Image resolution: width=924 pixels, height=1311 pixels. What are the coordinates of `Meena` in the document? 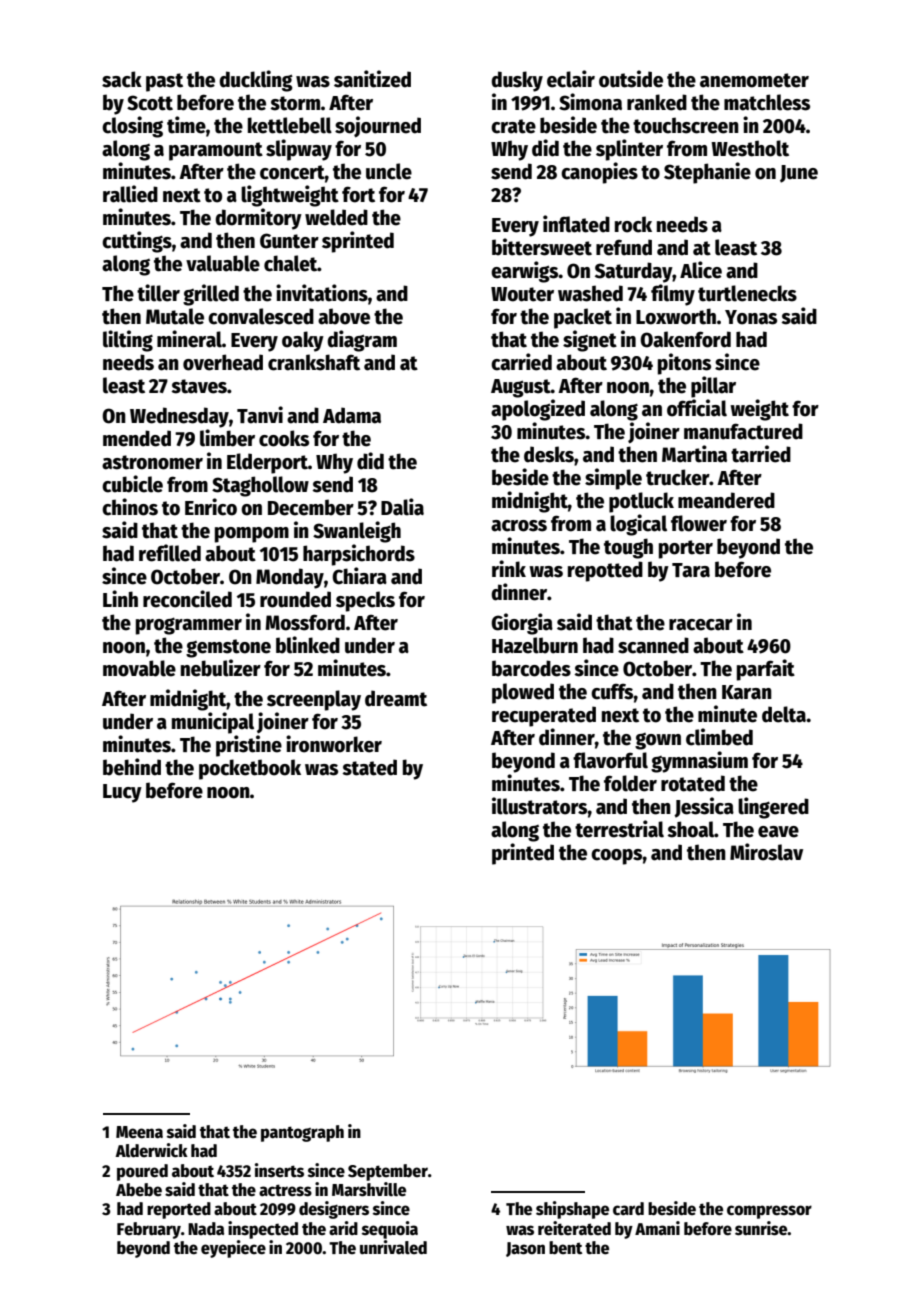 It's located at (139, 1132).
